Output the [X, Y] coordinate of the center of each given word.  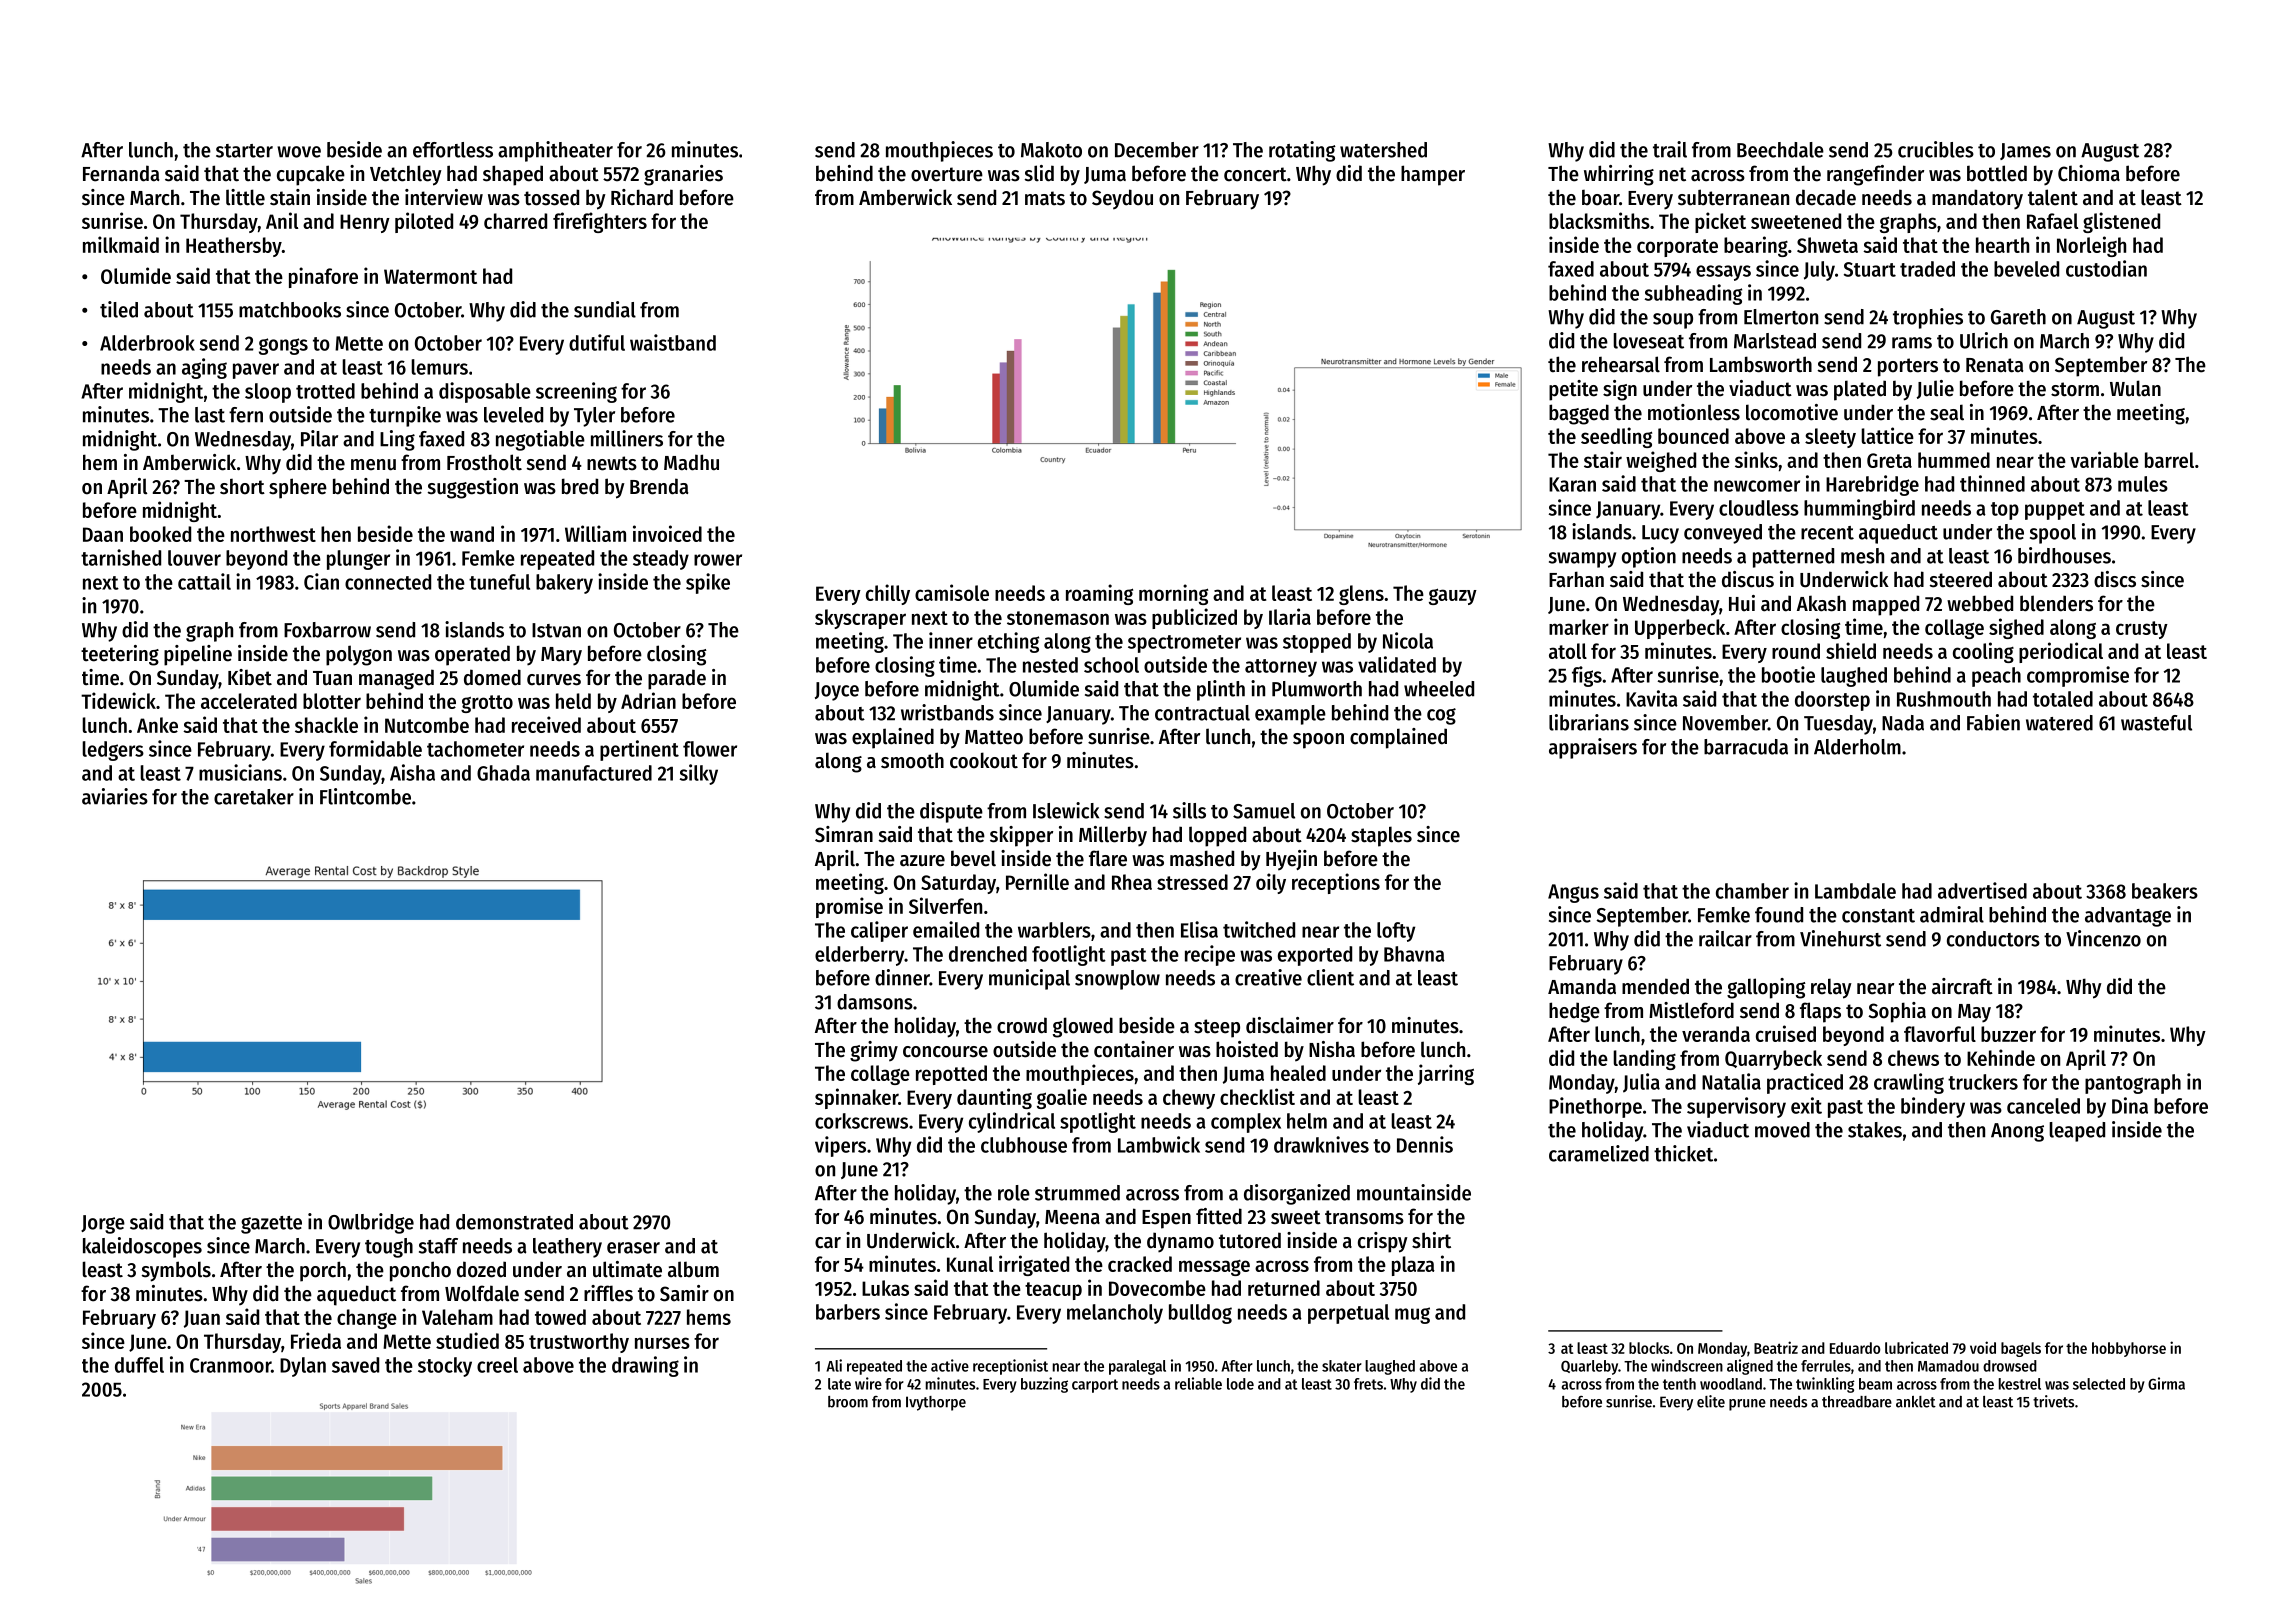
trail [1670, 149]
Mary [561, 656]
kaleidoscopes [142, 1247]
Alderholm [1857, 747]
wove [299, 152]
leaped [2077, 1132]
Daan [103, 534]
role [1014, 1193]
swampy [1582, 560]
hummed [1954, 460]
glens [1361, 595]
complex [1246, 1123]
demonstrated [514, 1222]
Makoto [1051, 150]
